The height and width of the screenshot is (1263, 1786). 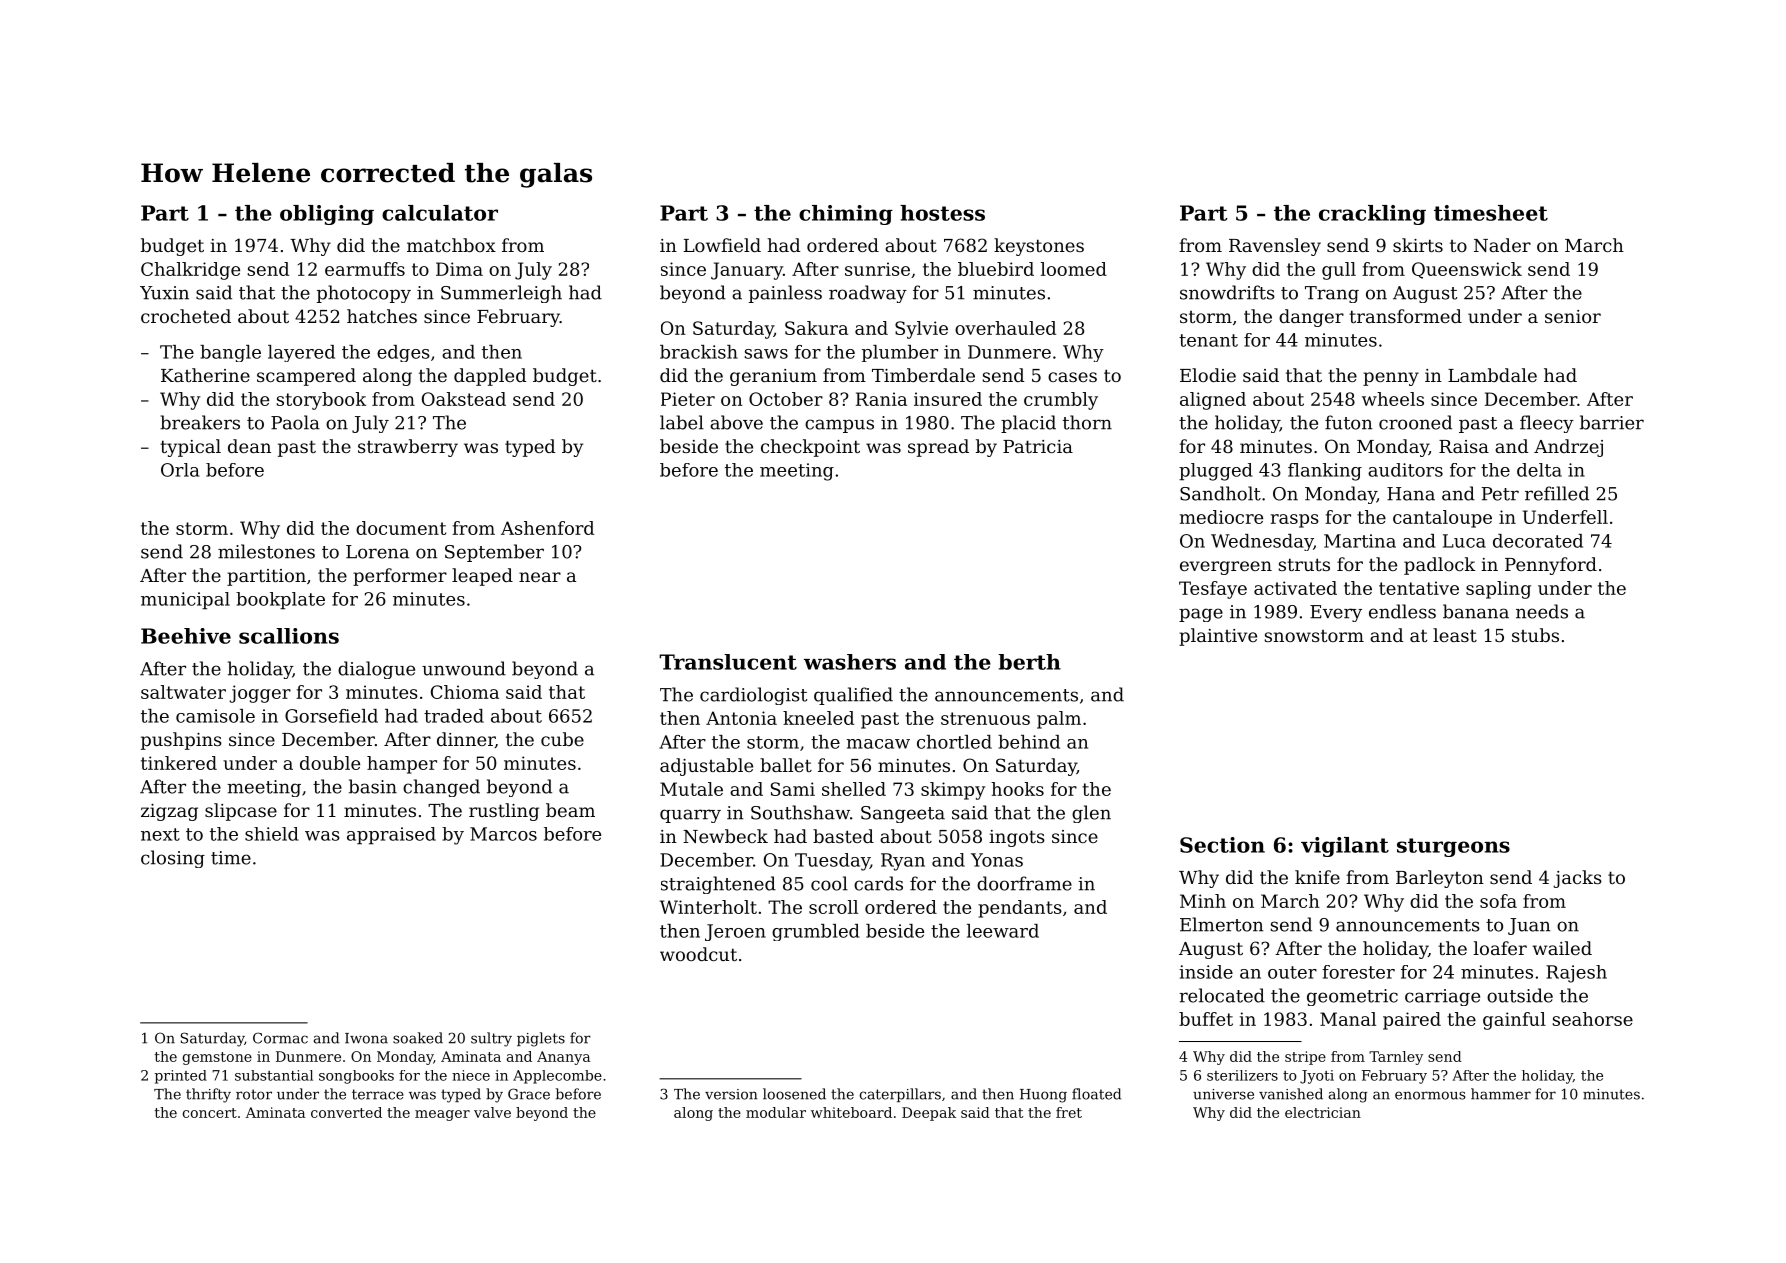 I want to click on rasps, so click(x=1295, y=521).
